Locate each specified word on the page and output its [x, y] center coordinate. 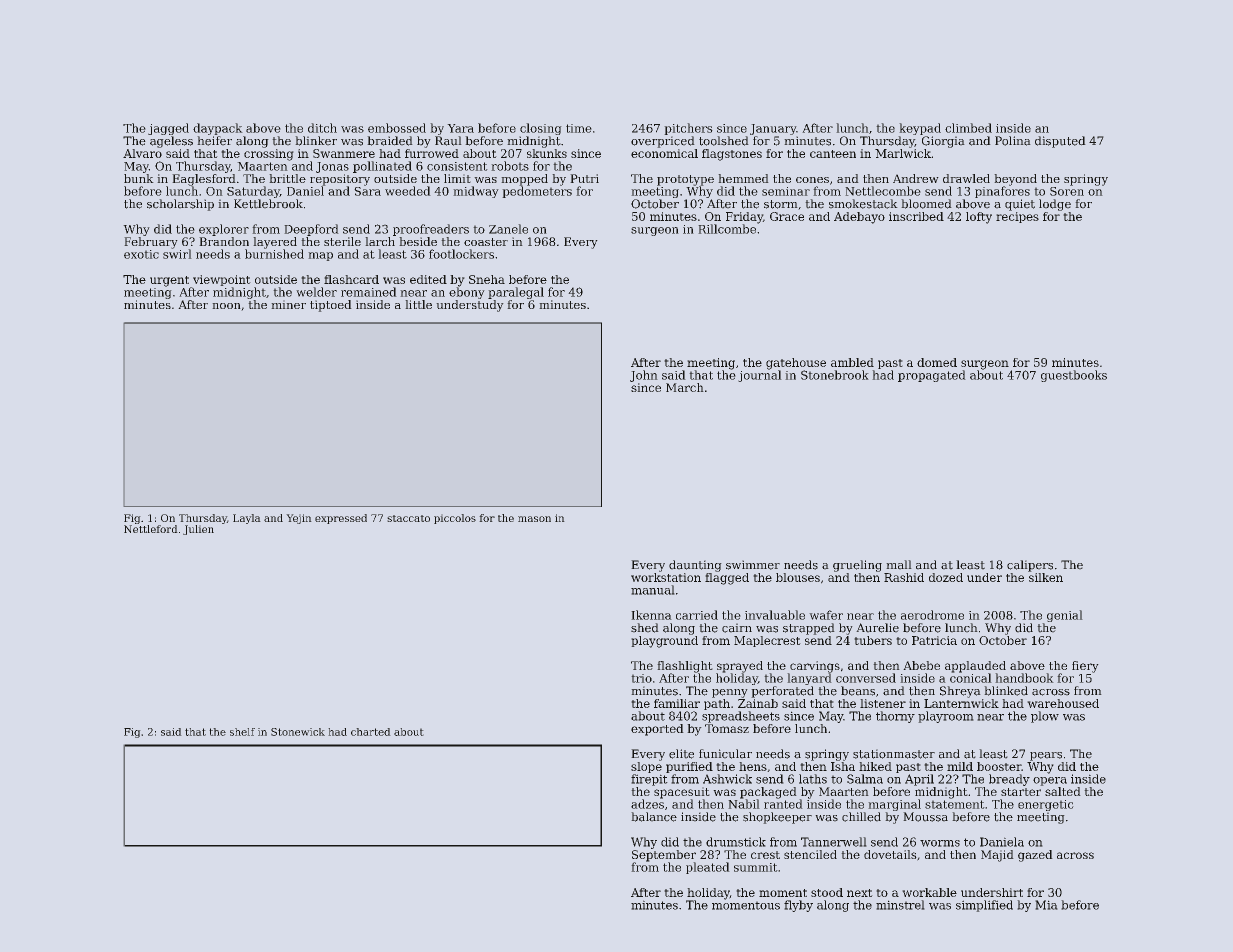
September [664, 856]
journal [760, 376]
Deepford [311, 230]
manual [653, 590]
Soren [1067, 191]
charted [371, 732]
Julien [198, 530]
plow [1045, 717]
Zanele [508, 229]
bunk [139, 178]
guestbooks [1074, 376]
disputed [1060, 142]
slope [646, 767]
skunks [547, 153]
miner [288, 304]
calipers [1030, 566]
